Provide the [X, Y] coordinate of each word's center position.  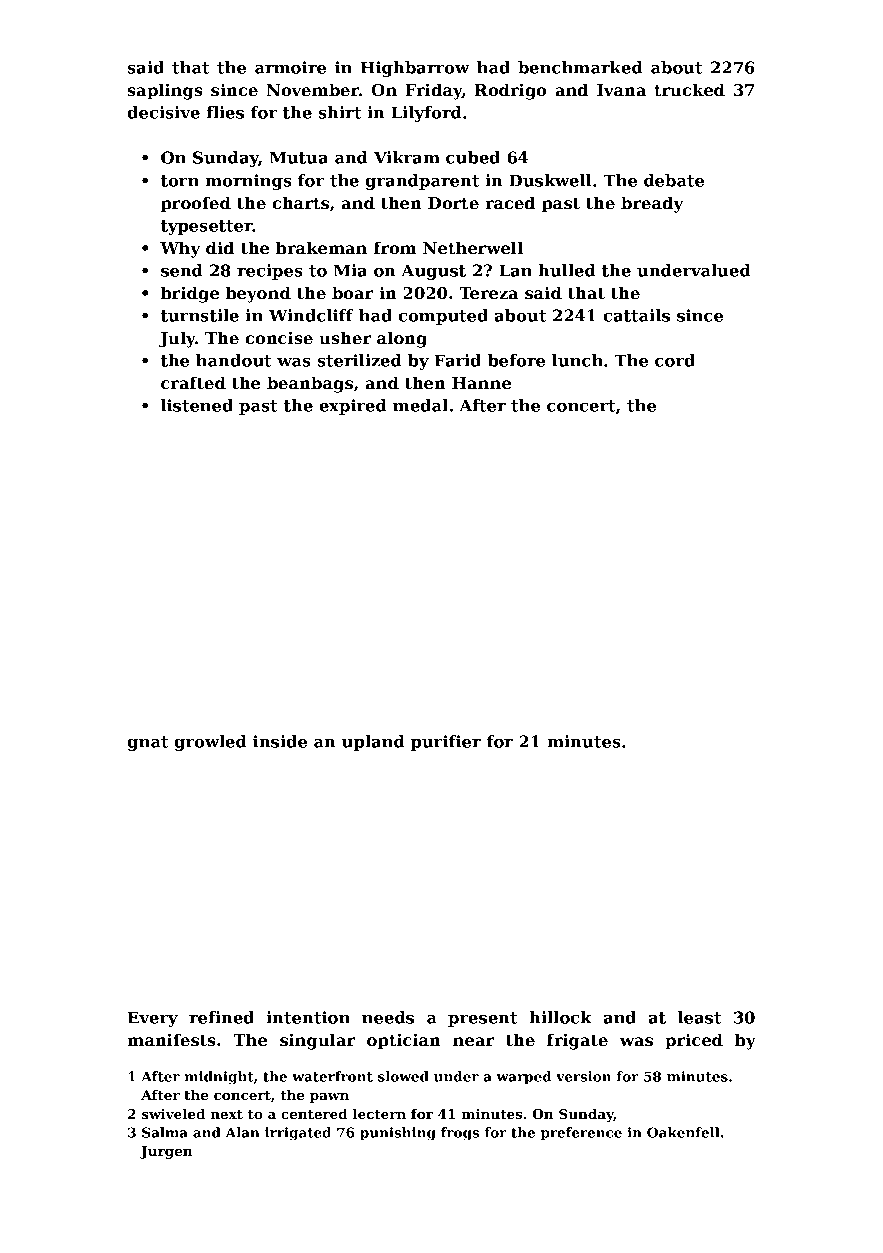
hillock [560, 1017]
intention [308, 1017]
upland [373, 743]
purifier [446, 743]
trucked [689, 89]
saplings [165, 91]
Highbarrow [415, 69]
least [699, 1017]
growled [210, 743]
